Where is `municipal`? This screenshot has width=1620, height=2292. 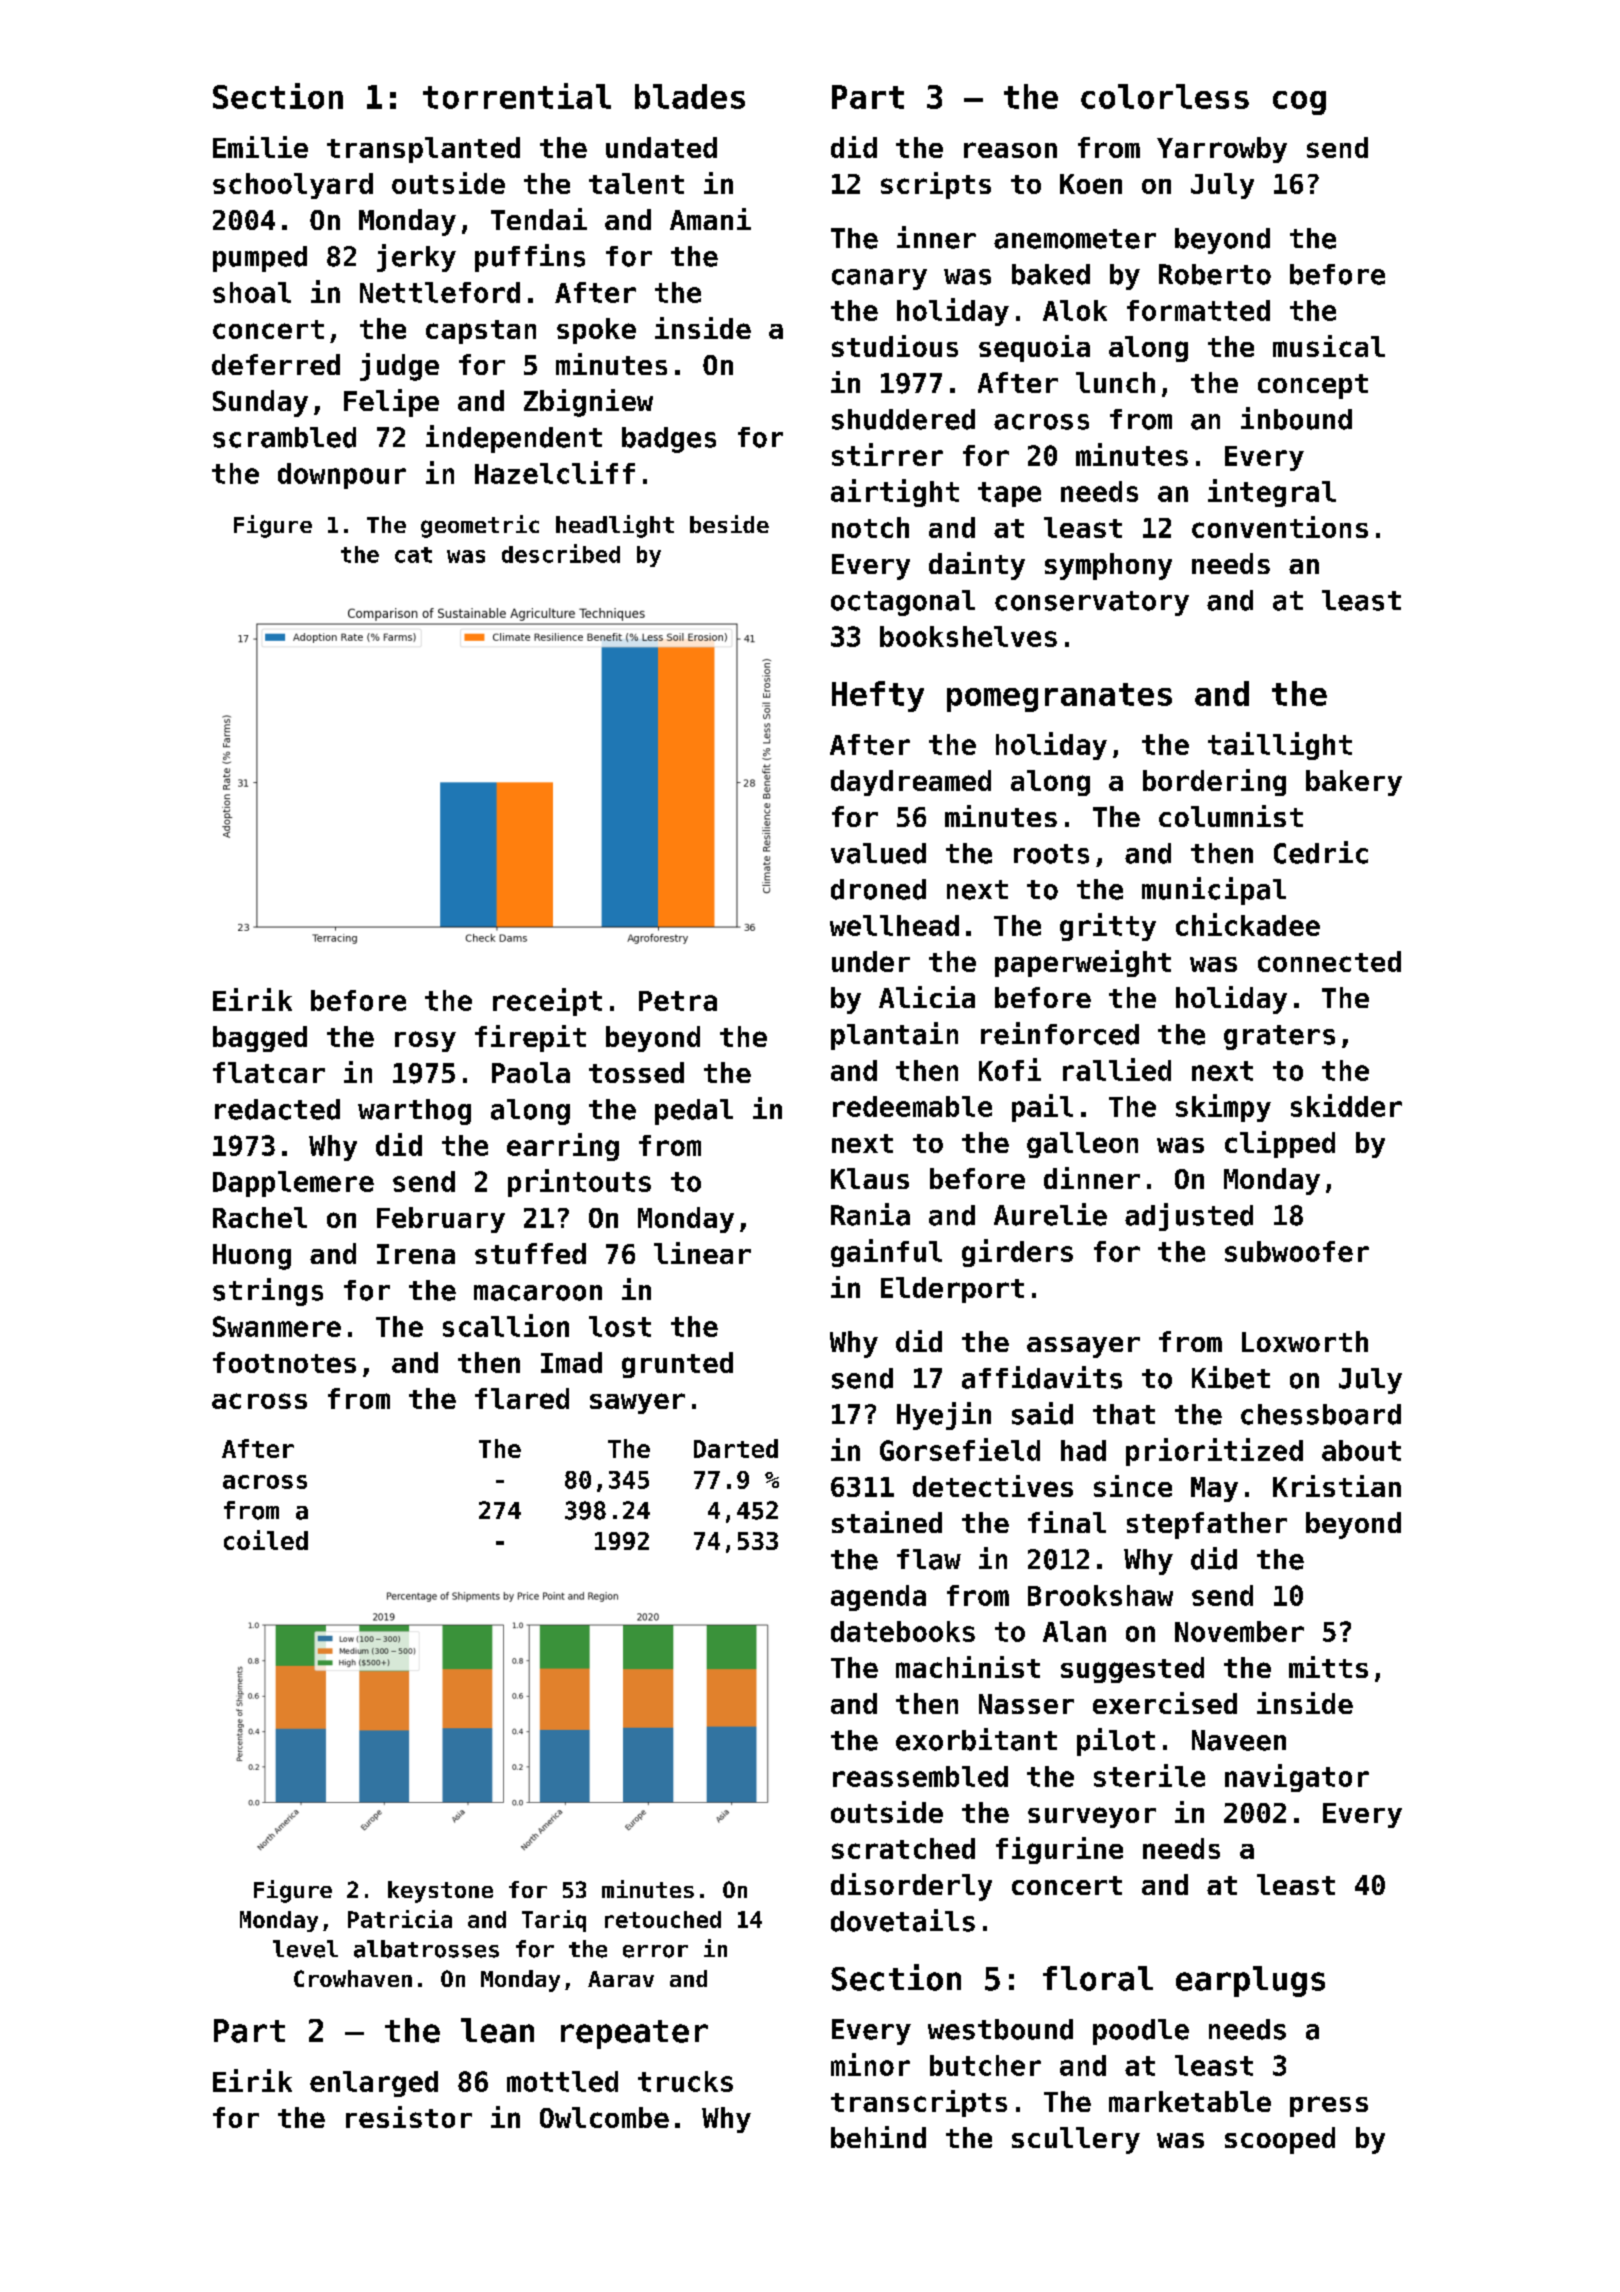
municipal is located at coordinates (1214, 891).
